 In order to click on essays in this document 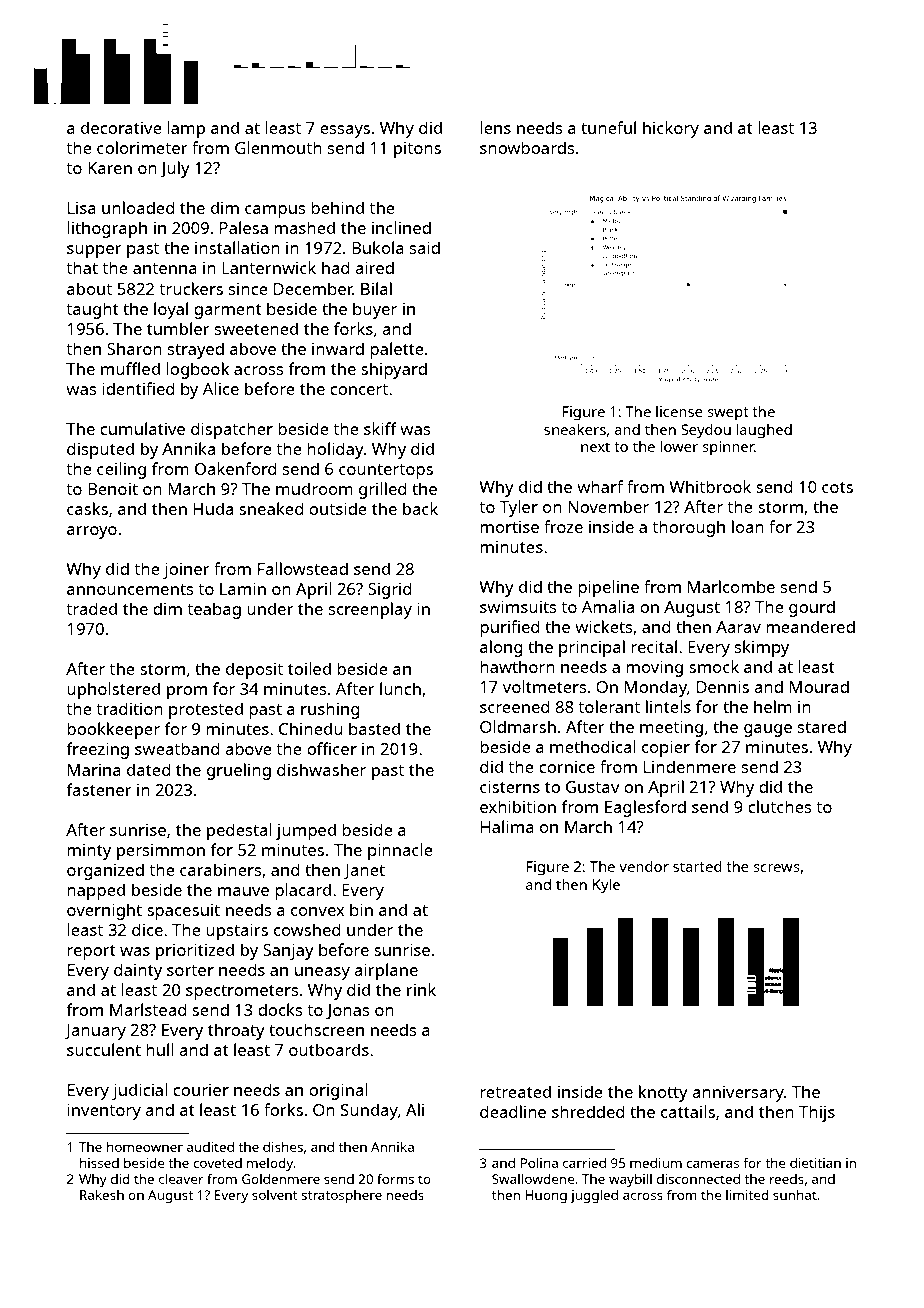, I will do `click(345, 131)`.
